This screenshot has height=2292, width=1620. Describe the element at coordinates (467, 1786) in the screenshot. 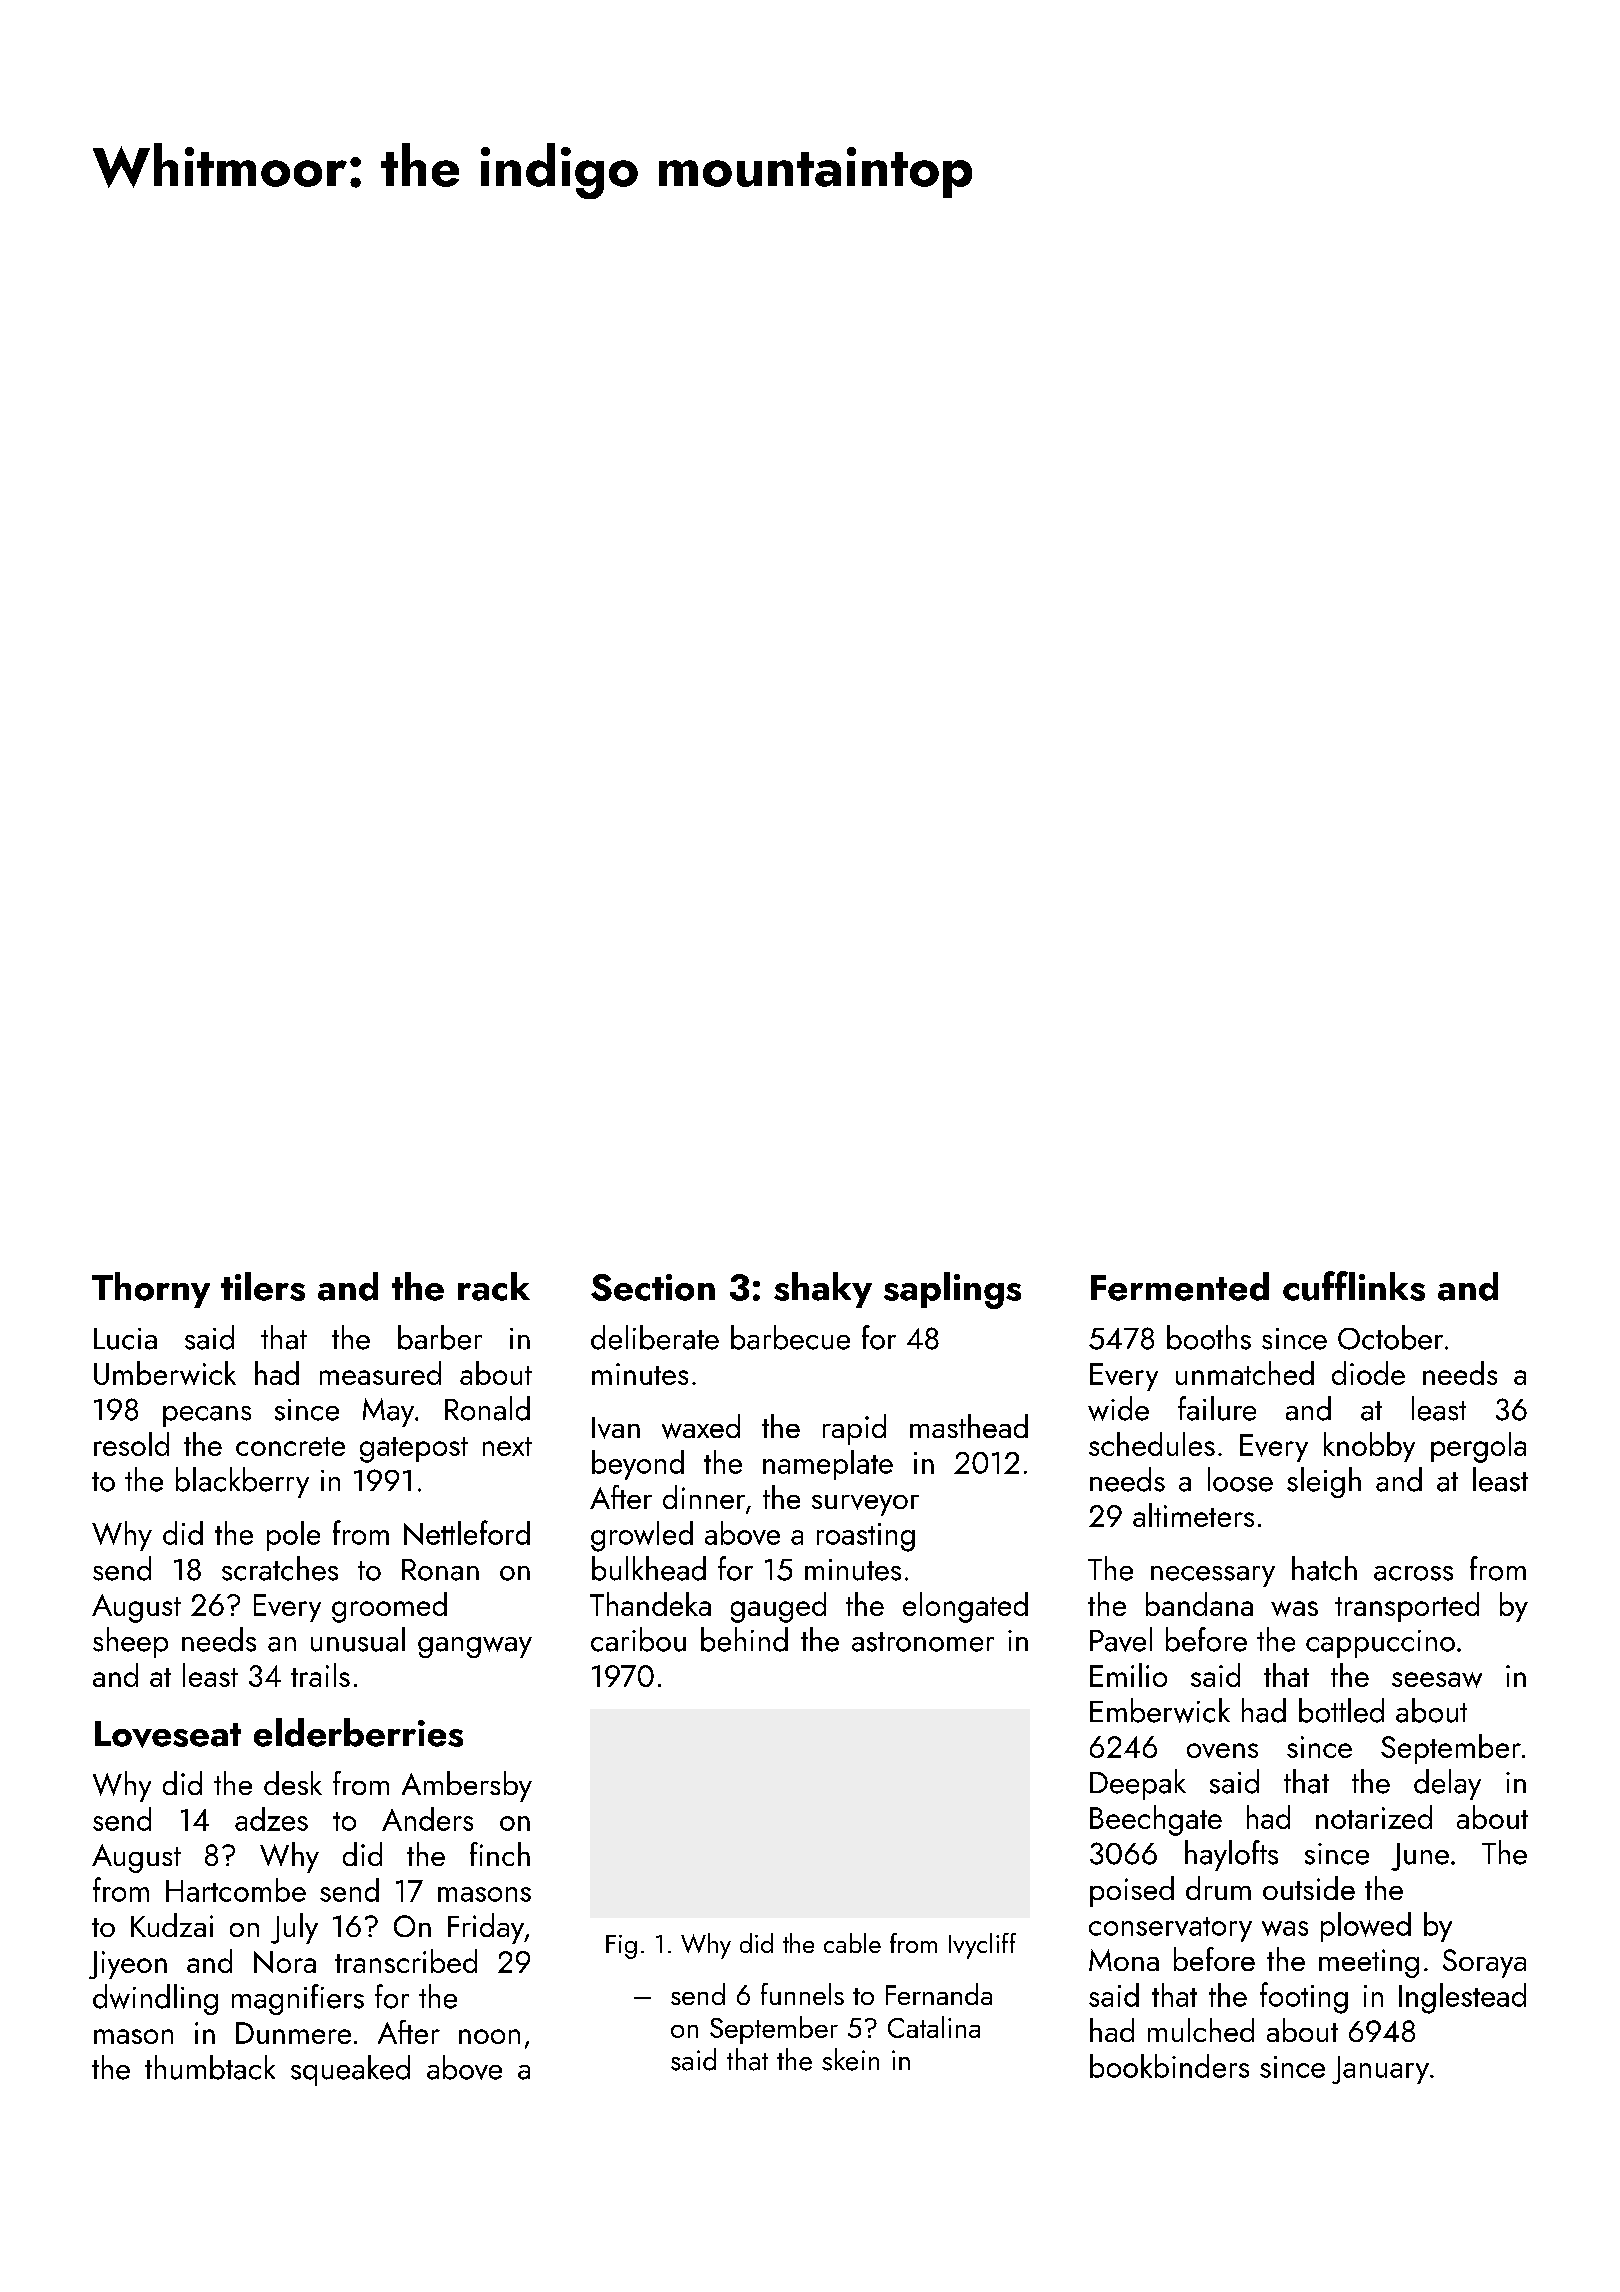

I see `Ambersby` at that location.
